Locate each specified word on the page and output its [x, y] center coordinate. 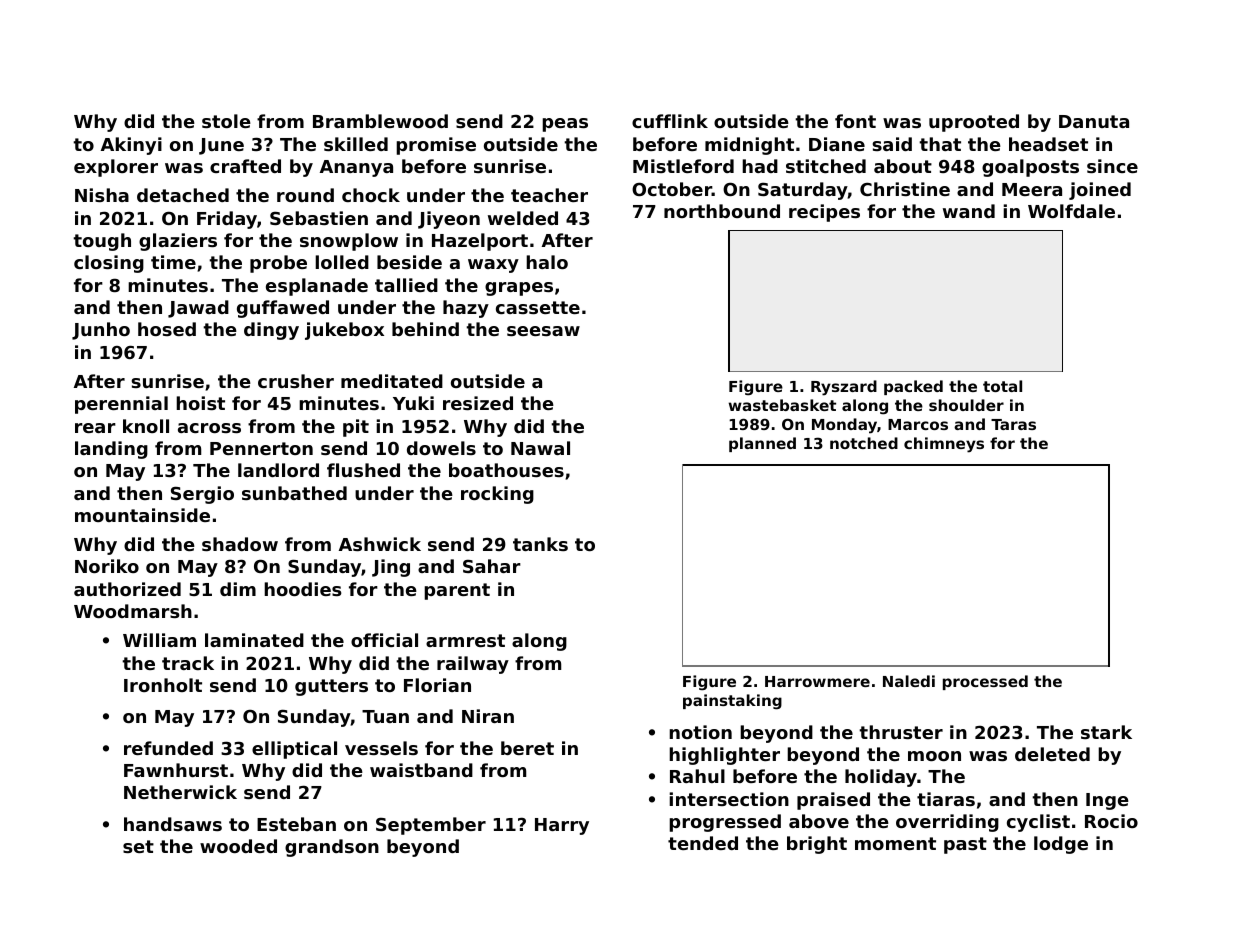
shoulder [966, 405]
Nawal [540, 448]
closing [109, 264]
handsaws [173, 824]
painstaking [732, 702]
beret [527, 748]
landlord [278, 470]
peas [565, 125]
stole [226, 121]
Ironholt [163, 685]
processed [985, 682]
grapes [519, 289]
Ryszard [844, 388]
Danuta [1094, 121]
